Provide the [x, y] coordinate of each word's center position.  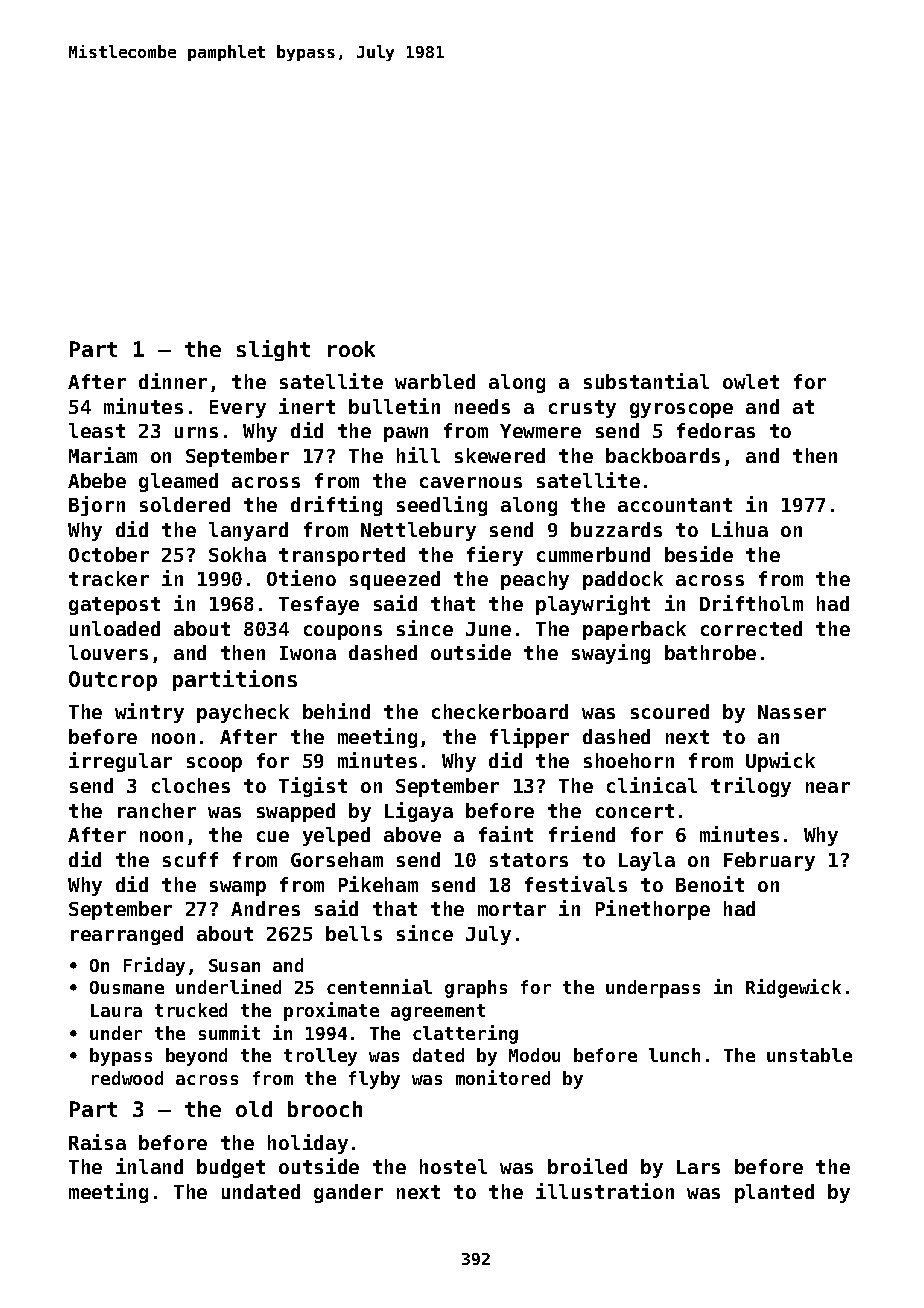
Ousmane [127, 987]
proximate [331, 1011]
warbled [435, 381]
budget [231, 1168]
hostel [453, 1166]
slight [273, 350]
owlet [751, 381]
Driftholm [751, 603]
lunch [674, 1055]
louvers [108, 652]
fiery [495, 556]
